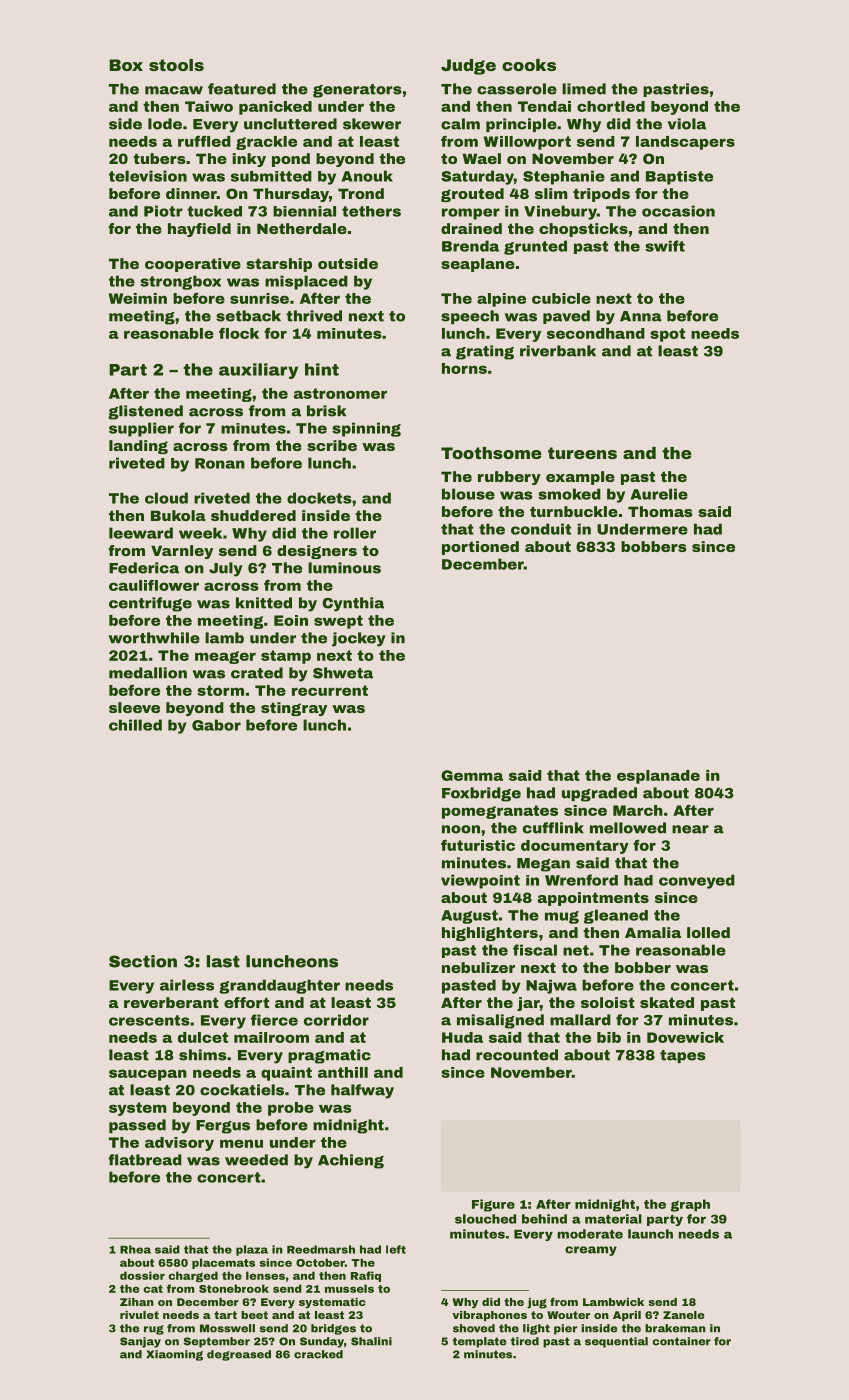 The width and height of the screenshot is (849, 1400). What do you see at coordinates (464, 368) in the screenshot?
I see `horns` at bounding box center [464, 368].
